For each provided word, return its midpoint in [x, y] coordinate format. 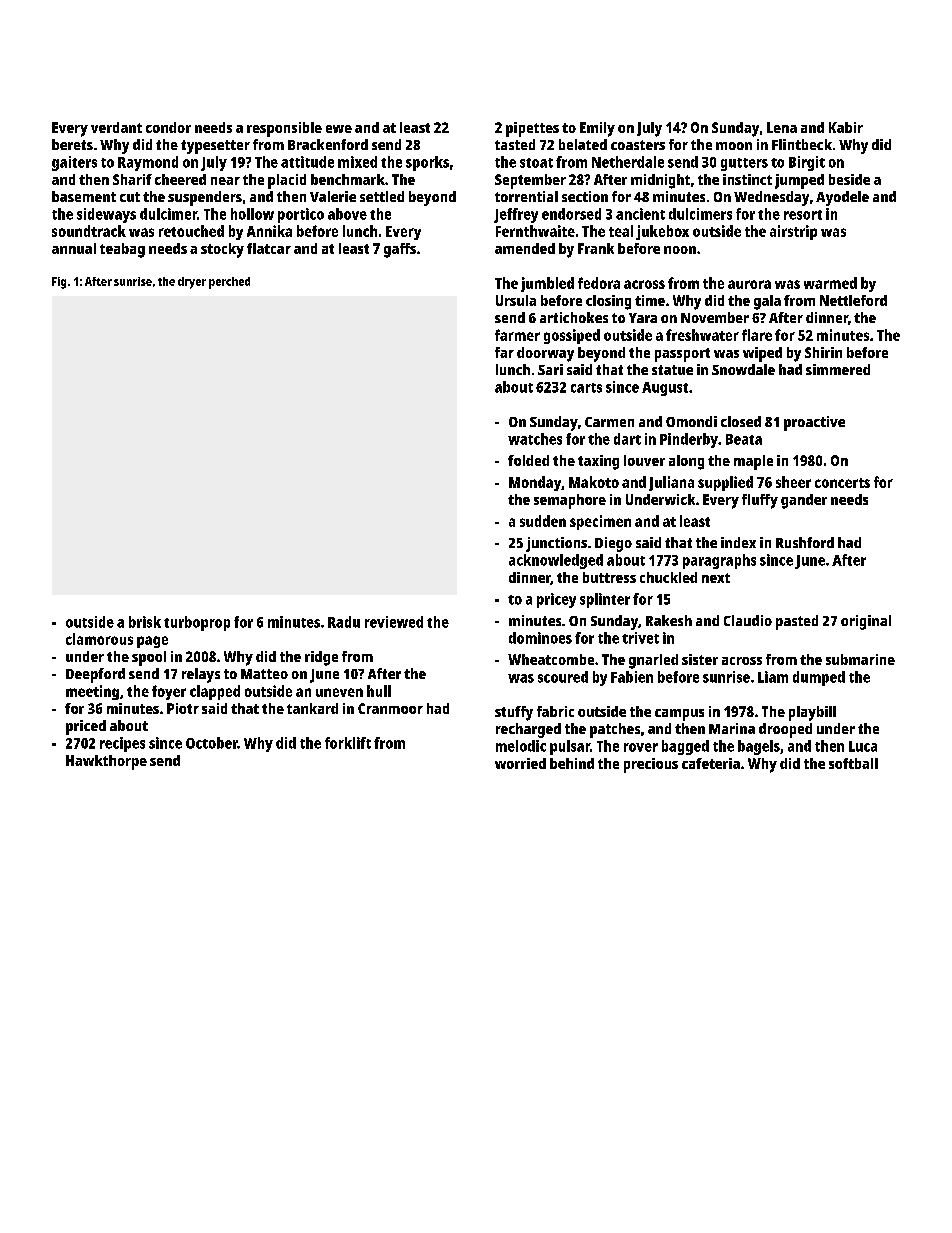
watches [535, 439]
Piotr [183, 708]
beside [849, 179]
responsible [284, 129]
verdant [116, 127]
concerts [842, 483]
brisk [145, 622]
